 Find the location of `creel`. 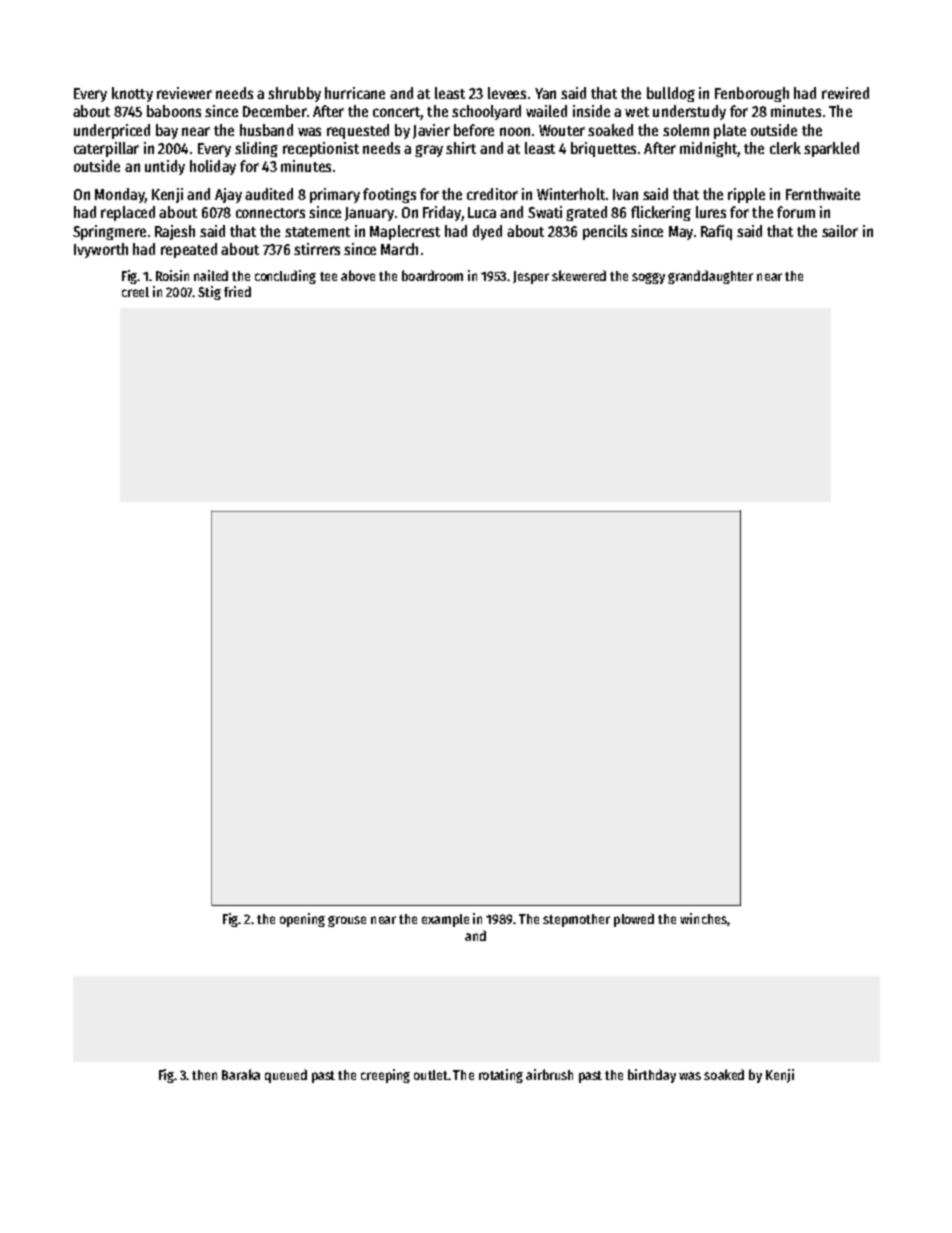

creel is located at coordinates (135, 292).
